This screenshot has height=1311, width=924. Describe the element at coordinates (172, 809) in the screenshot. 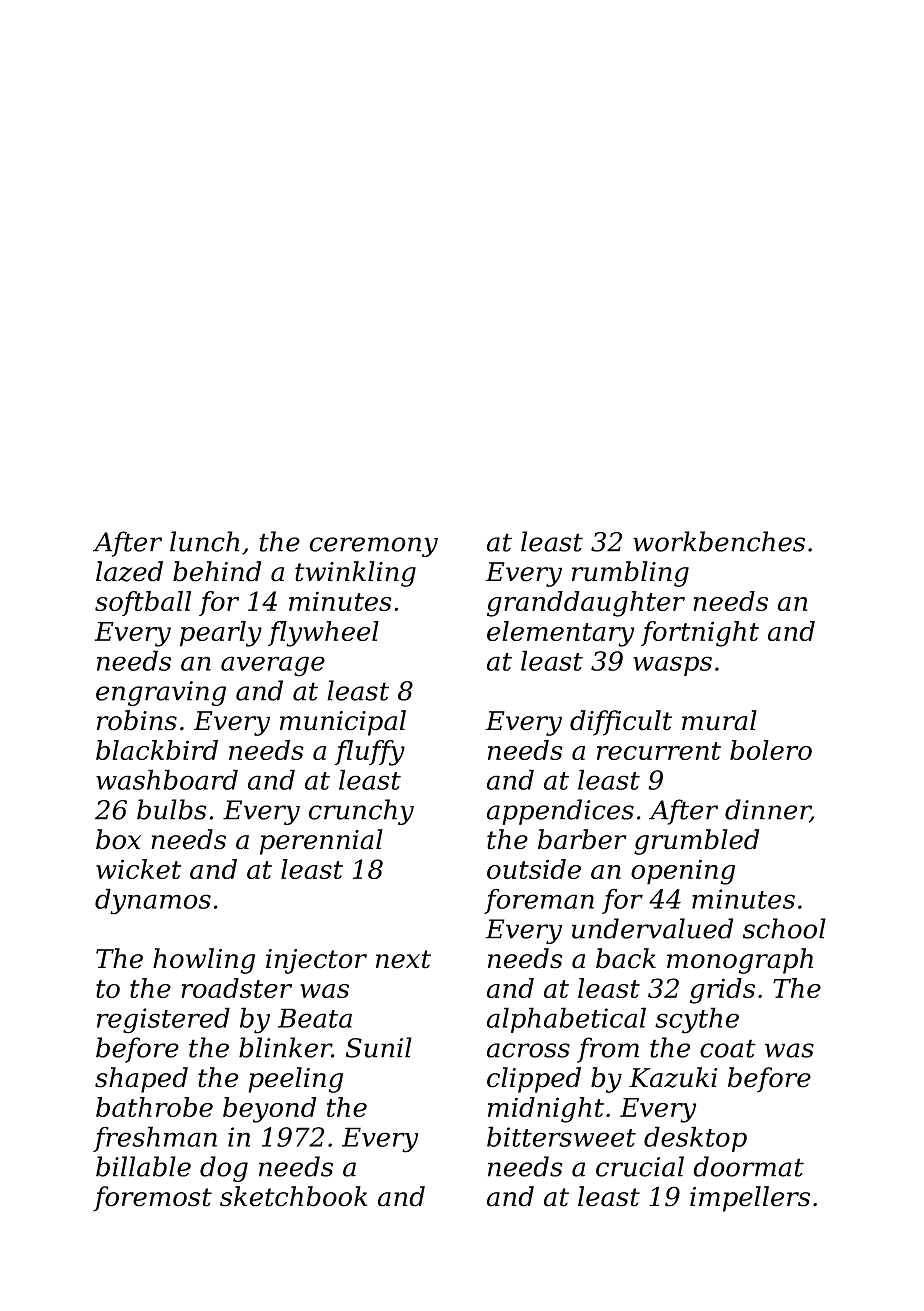

I see `bulbs` at that location.
